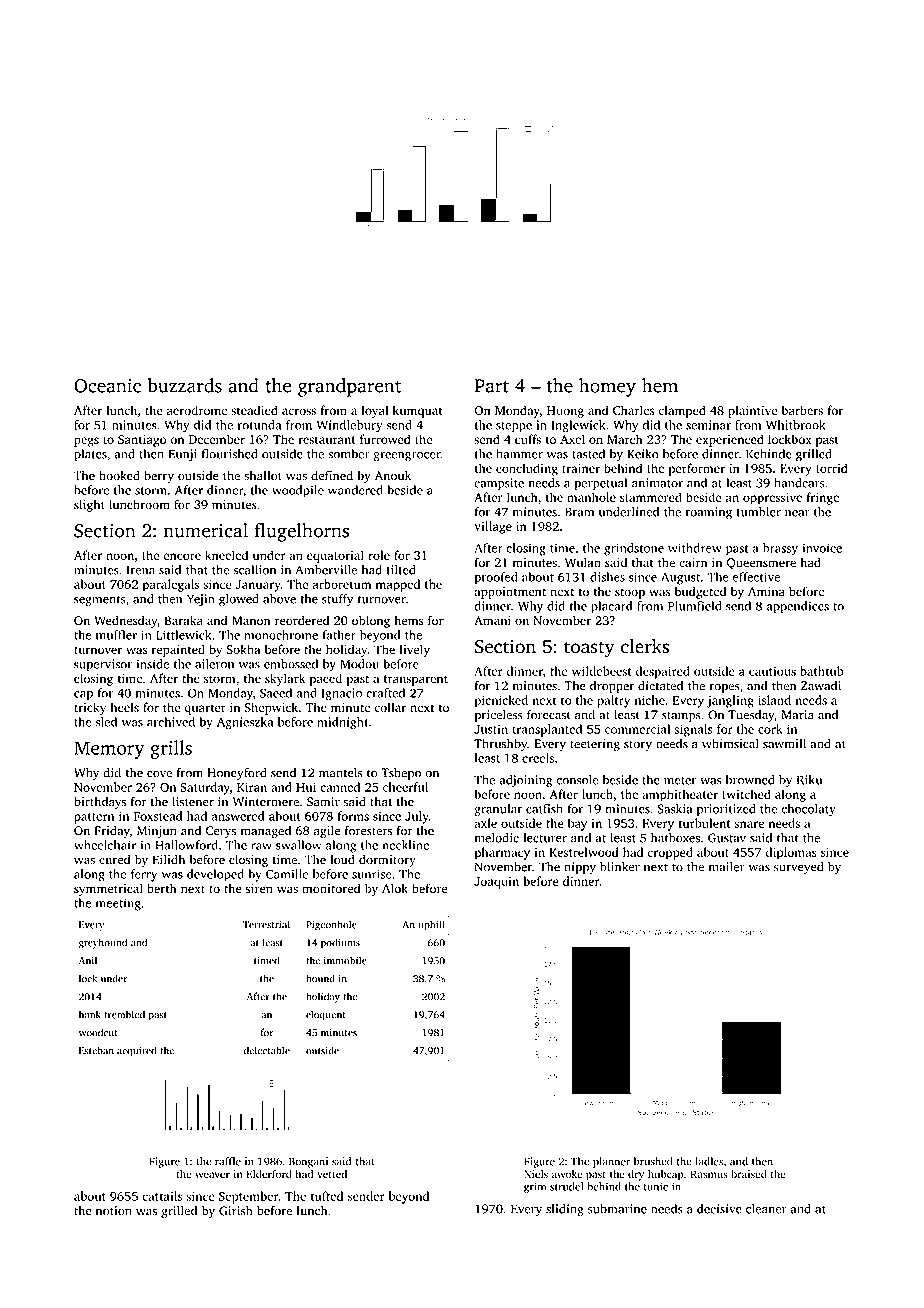 The width and height of the screenshot is (924, 1308). Describe the element at coordinates (105, 845) in the screenshot. I see `wheelchair` at that location.
